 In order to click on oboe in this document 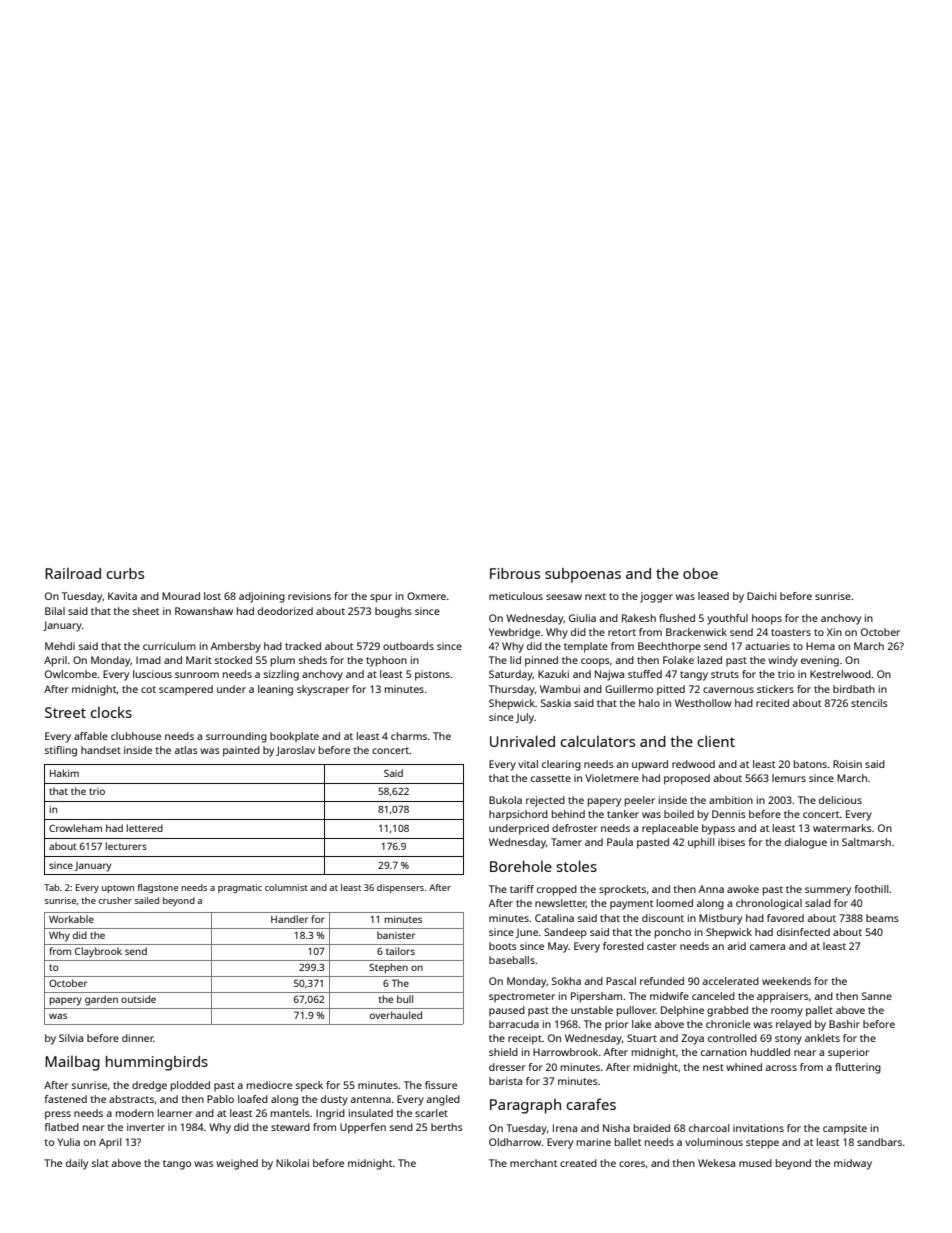, I will do `click(700, 573)`.
